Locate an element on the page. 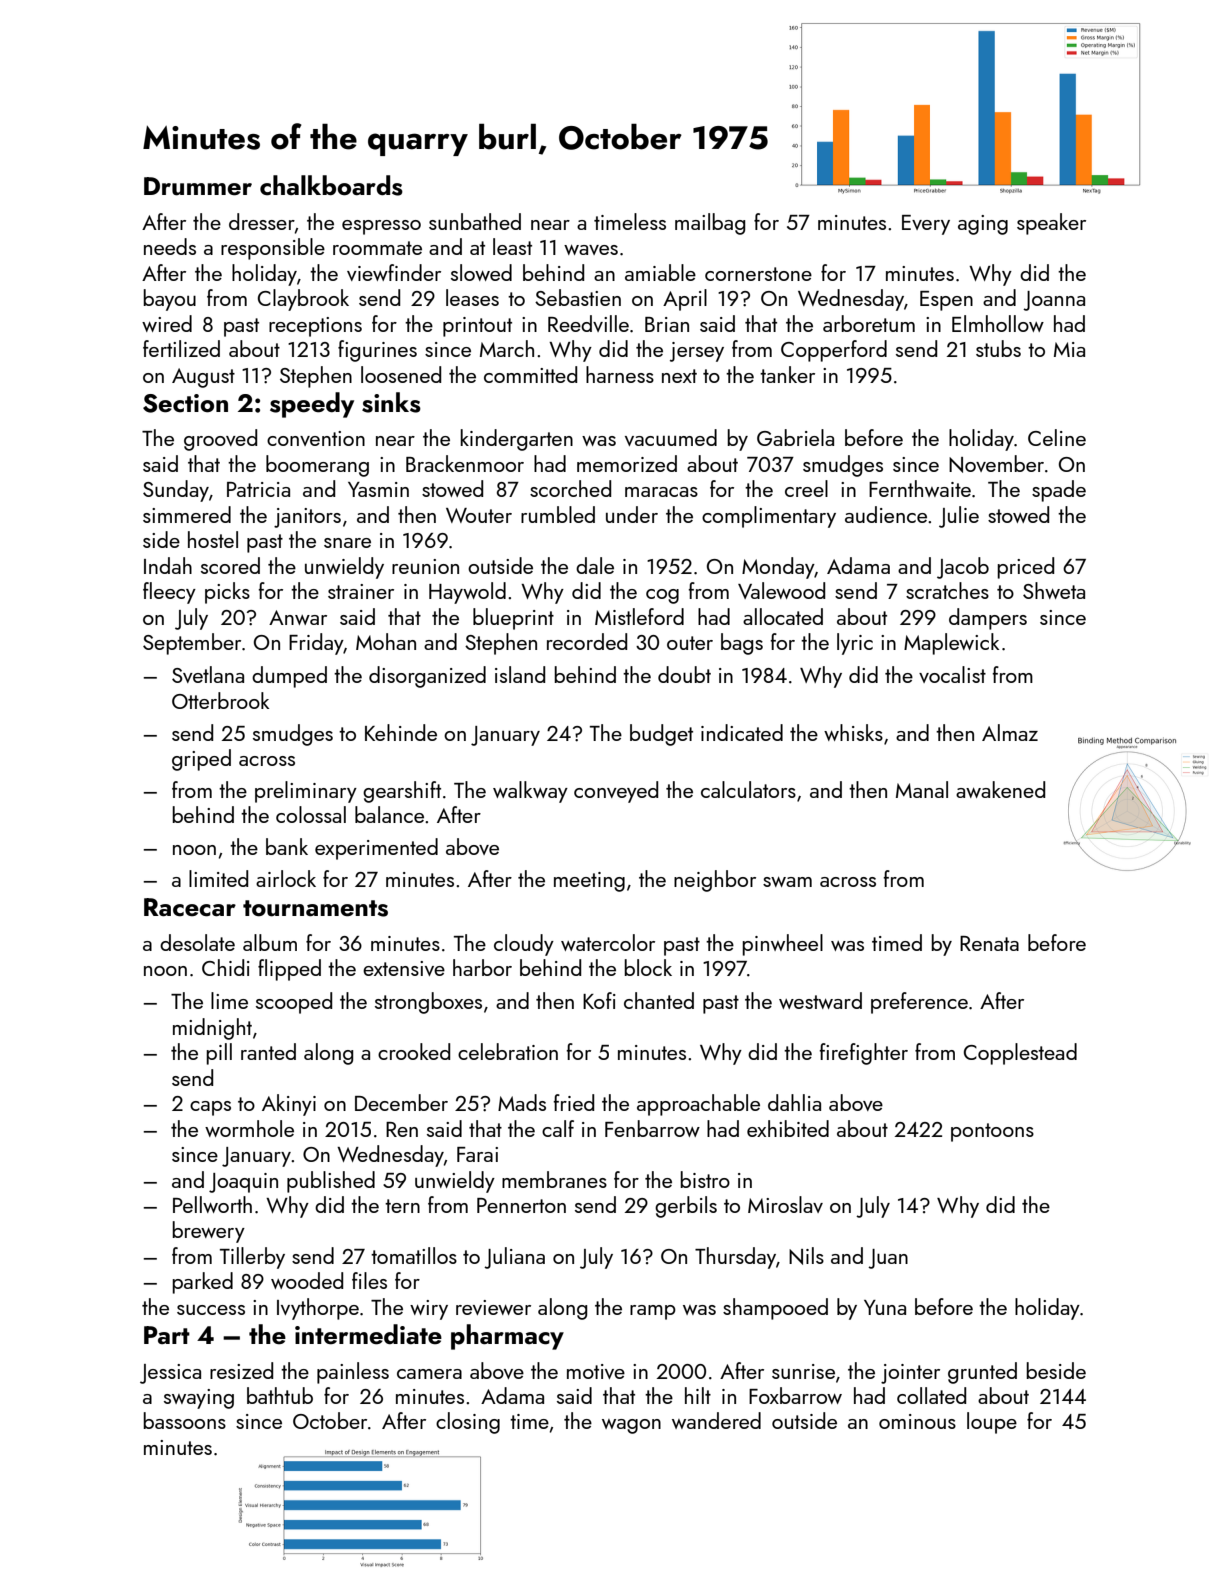  Drummer is located at coordinates (198, 186).
